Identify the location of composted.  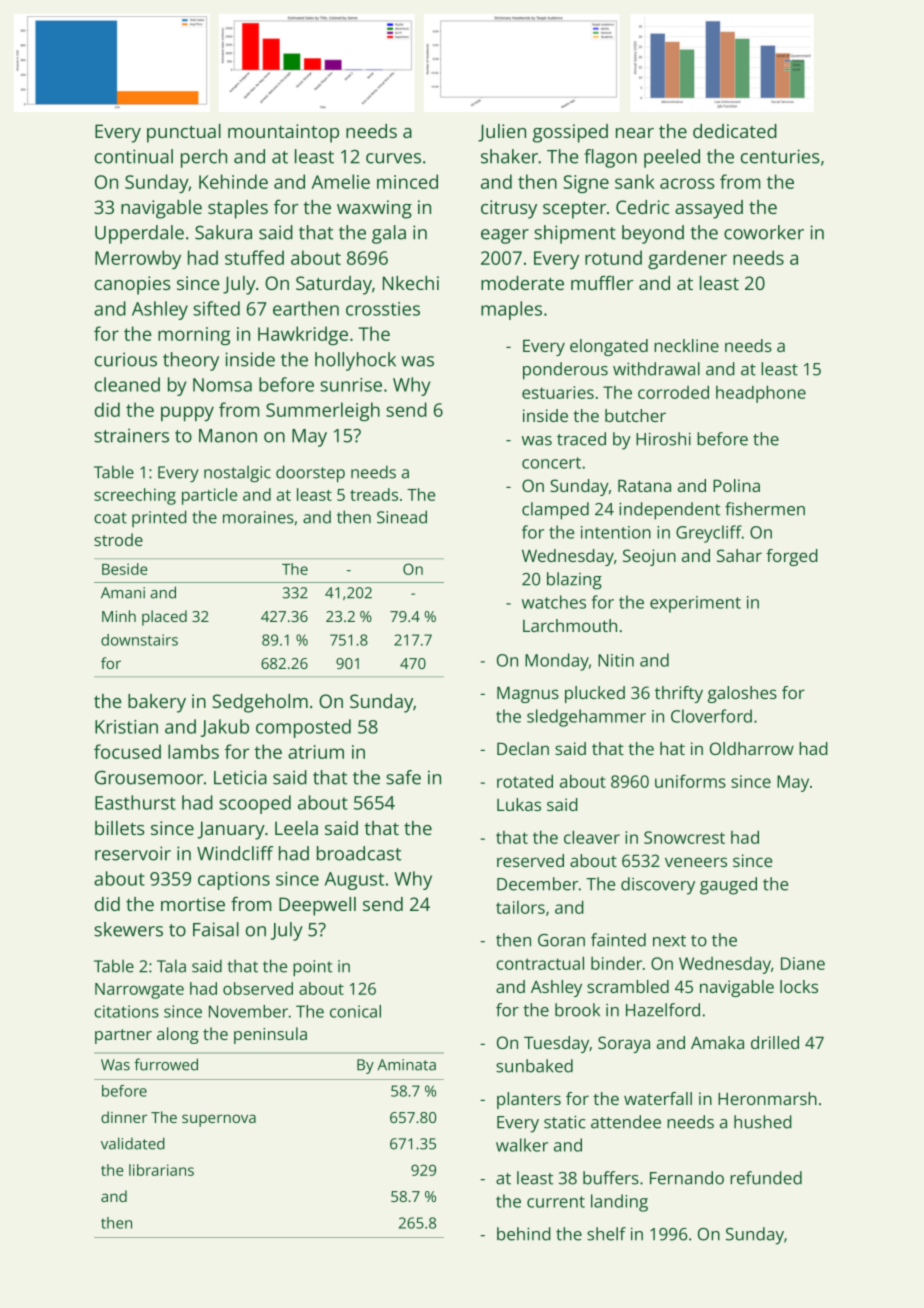
(303, 728).
